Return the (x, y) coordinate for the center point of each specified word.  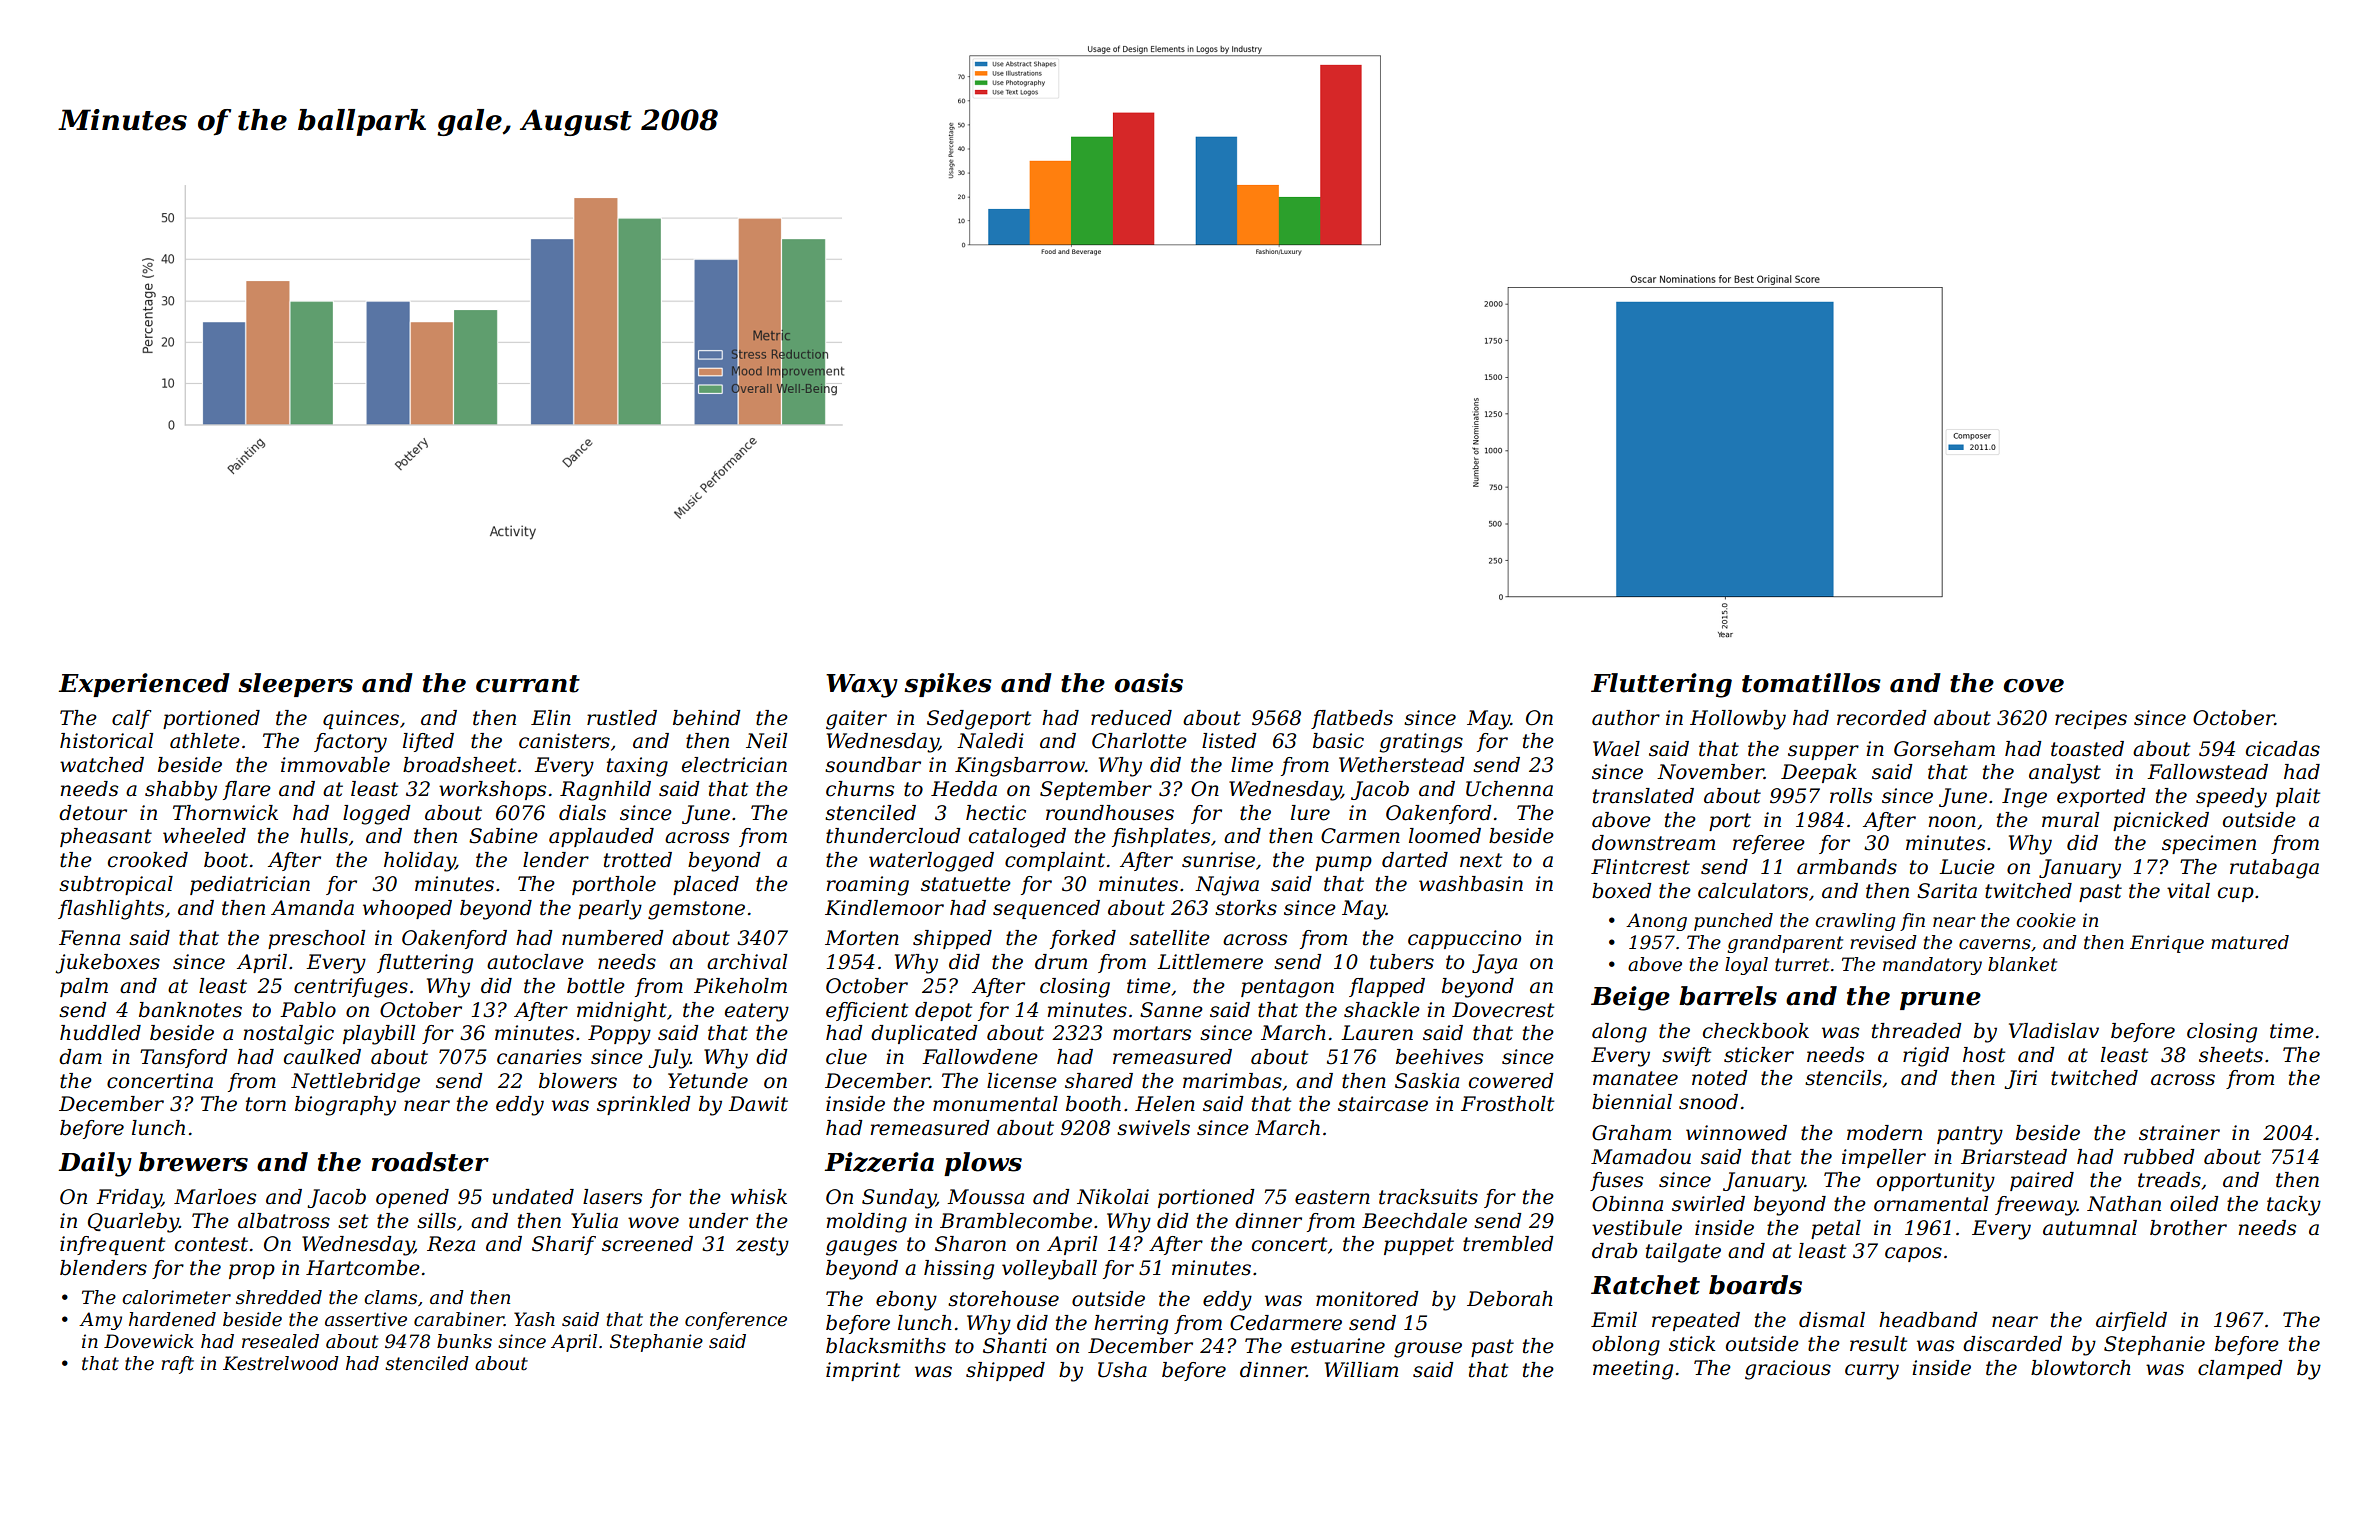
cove (2034, 686)
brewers (193, 1162)
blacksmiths (886, 1346)
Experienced (144, 685)
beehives (1439, 1057)
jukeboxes (107, 964)
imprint (863, 1371)
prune (1940, 1001)
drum (1061, 962)
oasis (1149, 683)
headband (1928, 1320)
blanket (2022, 964)
